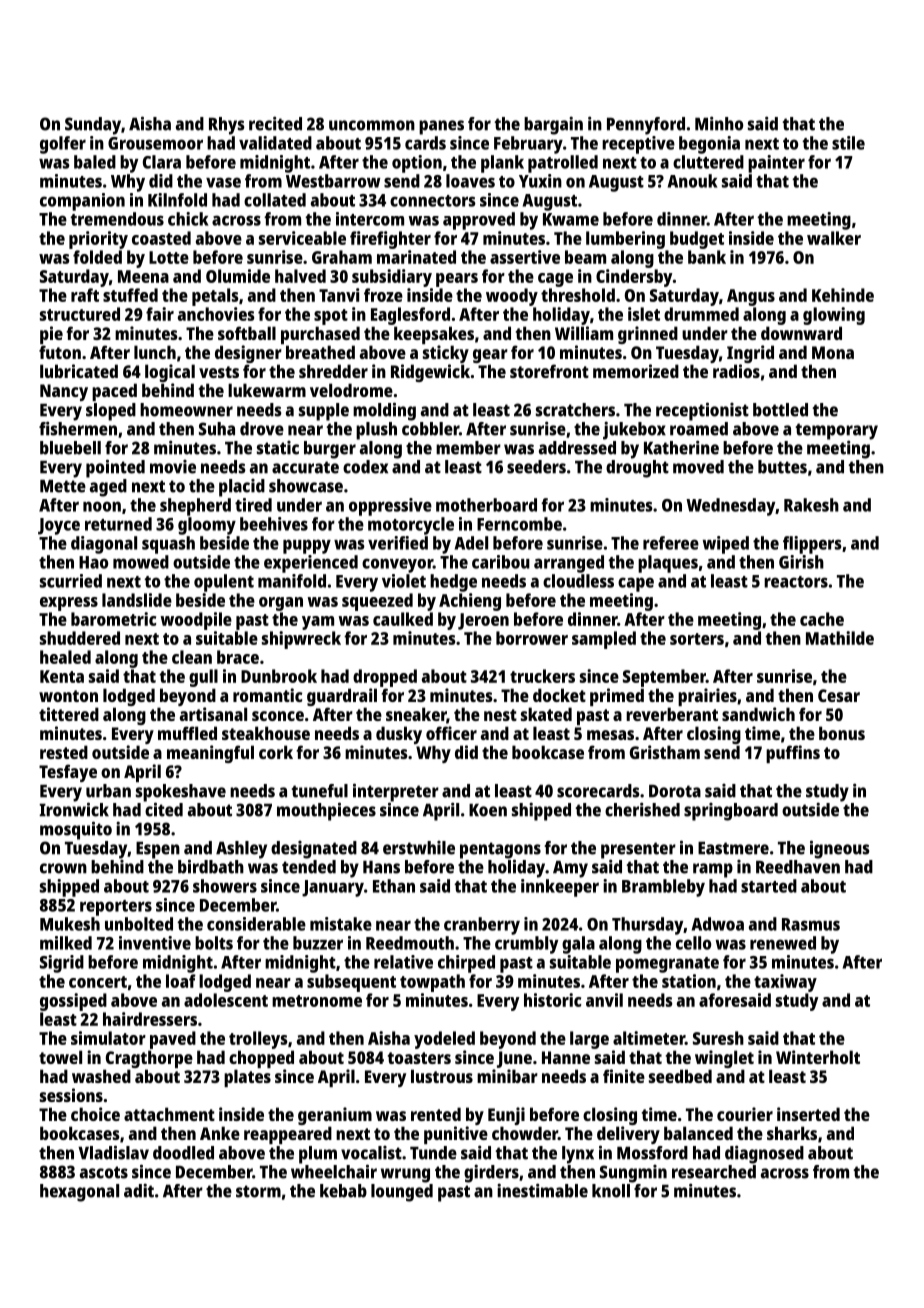  Describe the element at coordinates (719, 123) in the document. I see `Minho` at that location.
